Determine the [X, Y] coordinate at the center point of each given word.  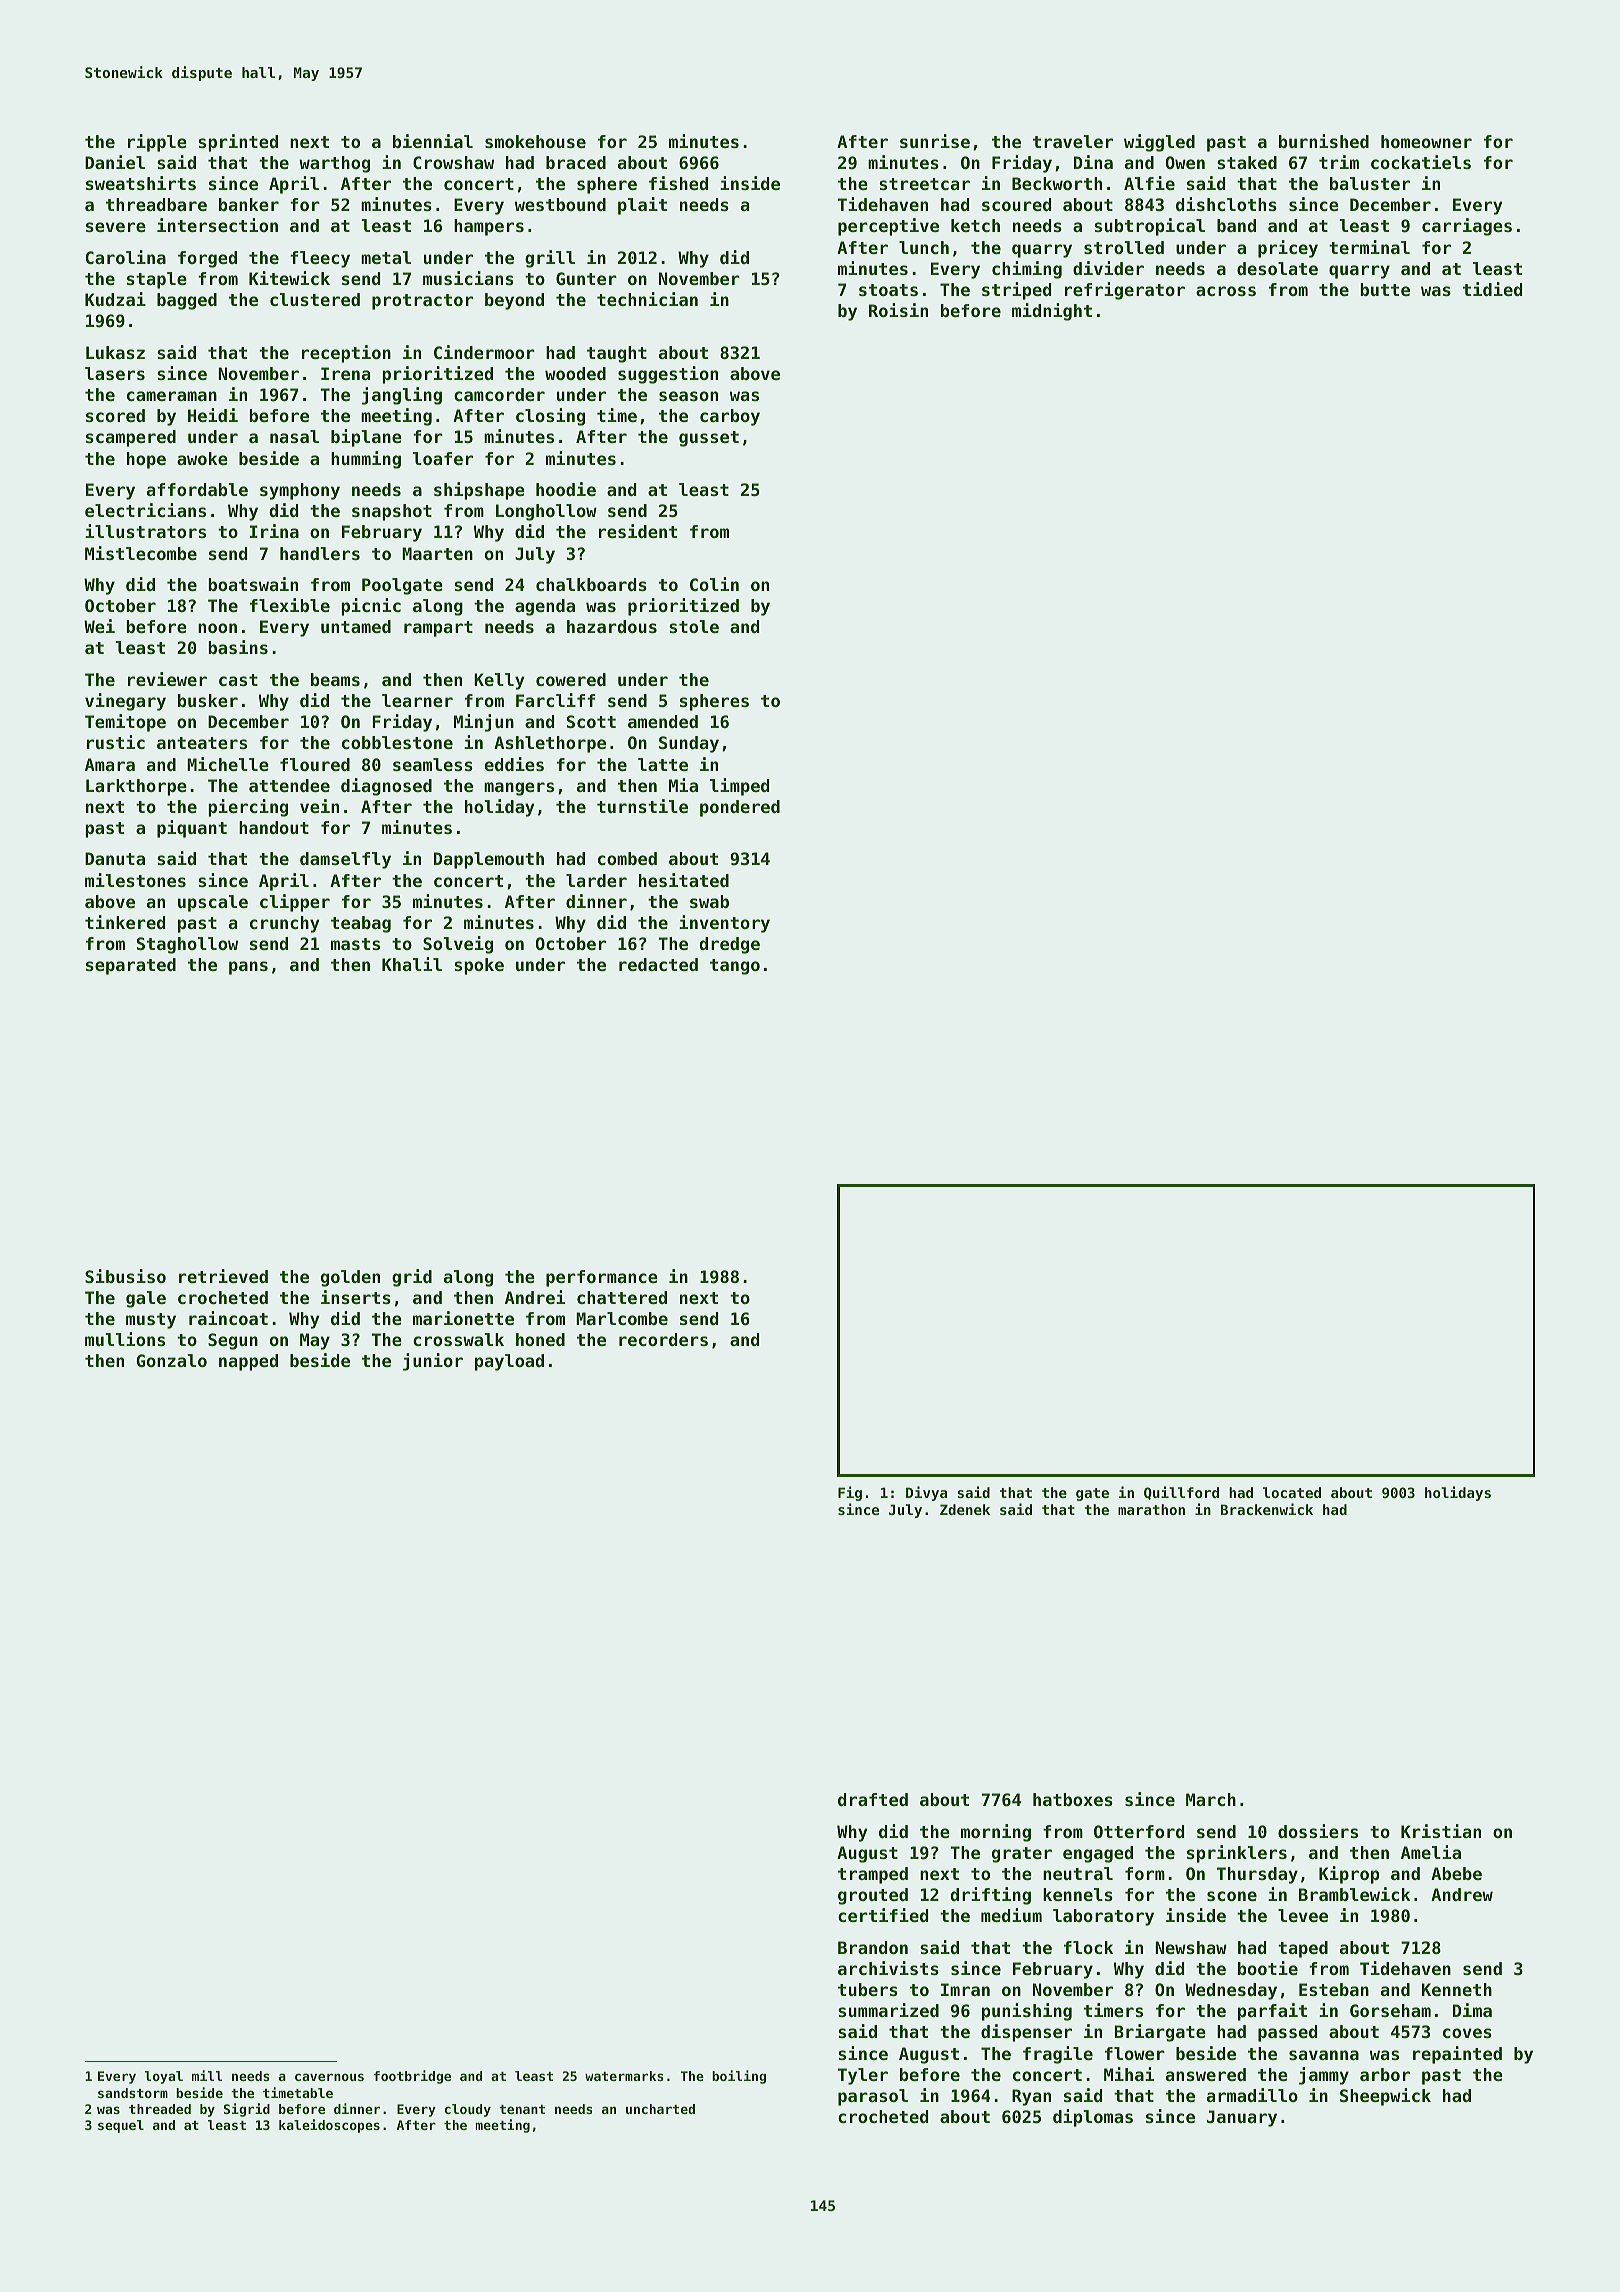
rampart [438, 629]
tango [735, 967]
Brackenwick [1267, 1509]
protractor [422, 302]
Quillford [1181, 1493]
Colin [714, 584]
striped [1016, 291]
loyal [164, 2077]
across [1226, 291]
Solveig [458, 945]
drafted [873, 1799]
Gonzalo [171, 1360]
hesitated [684, 880]
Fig [850, 1493]
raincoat [228, 1318]
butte [1385, 289]
